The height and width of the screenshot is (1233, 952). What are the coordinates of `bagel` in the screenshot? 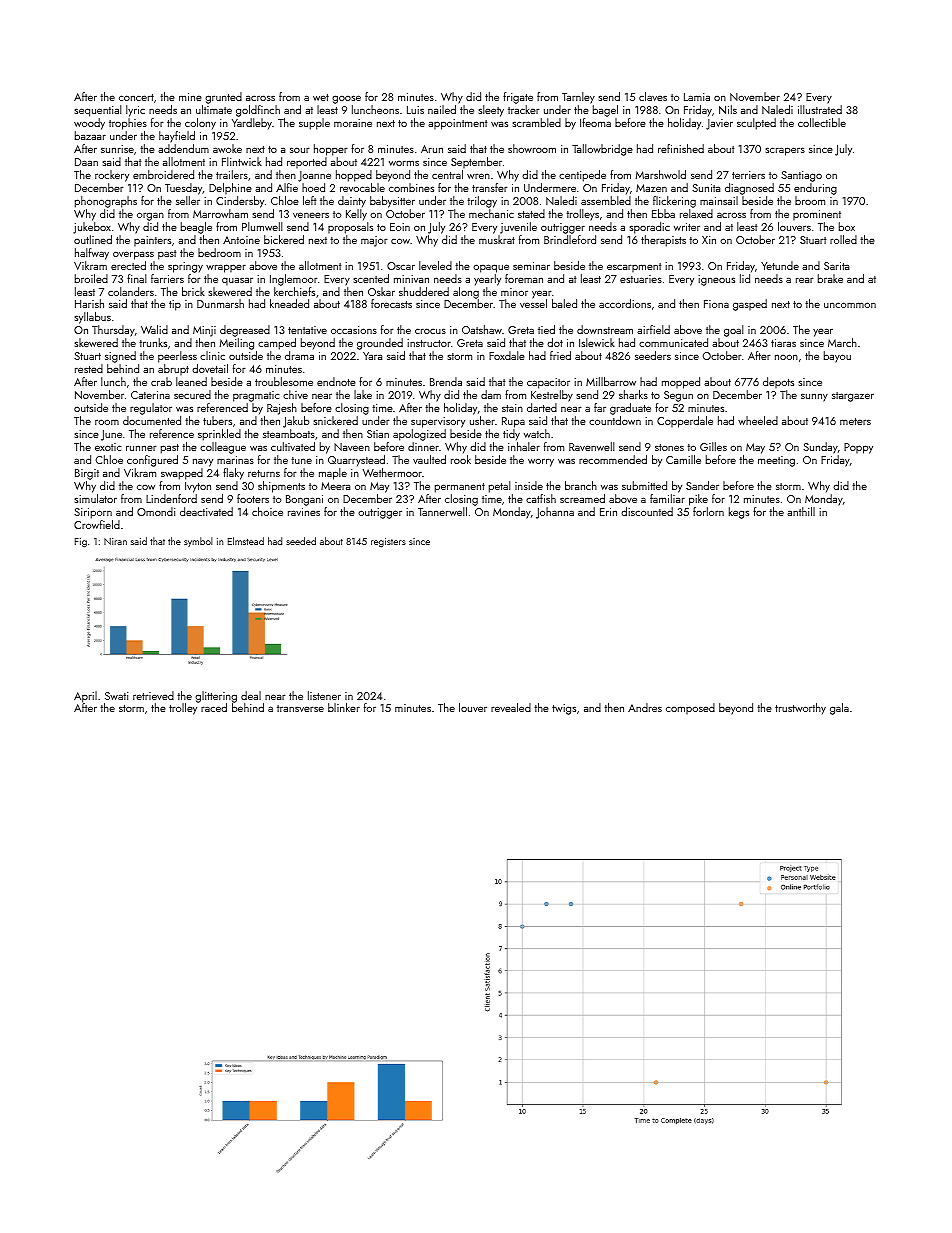 It's located at (605, 111).
